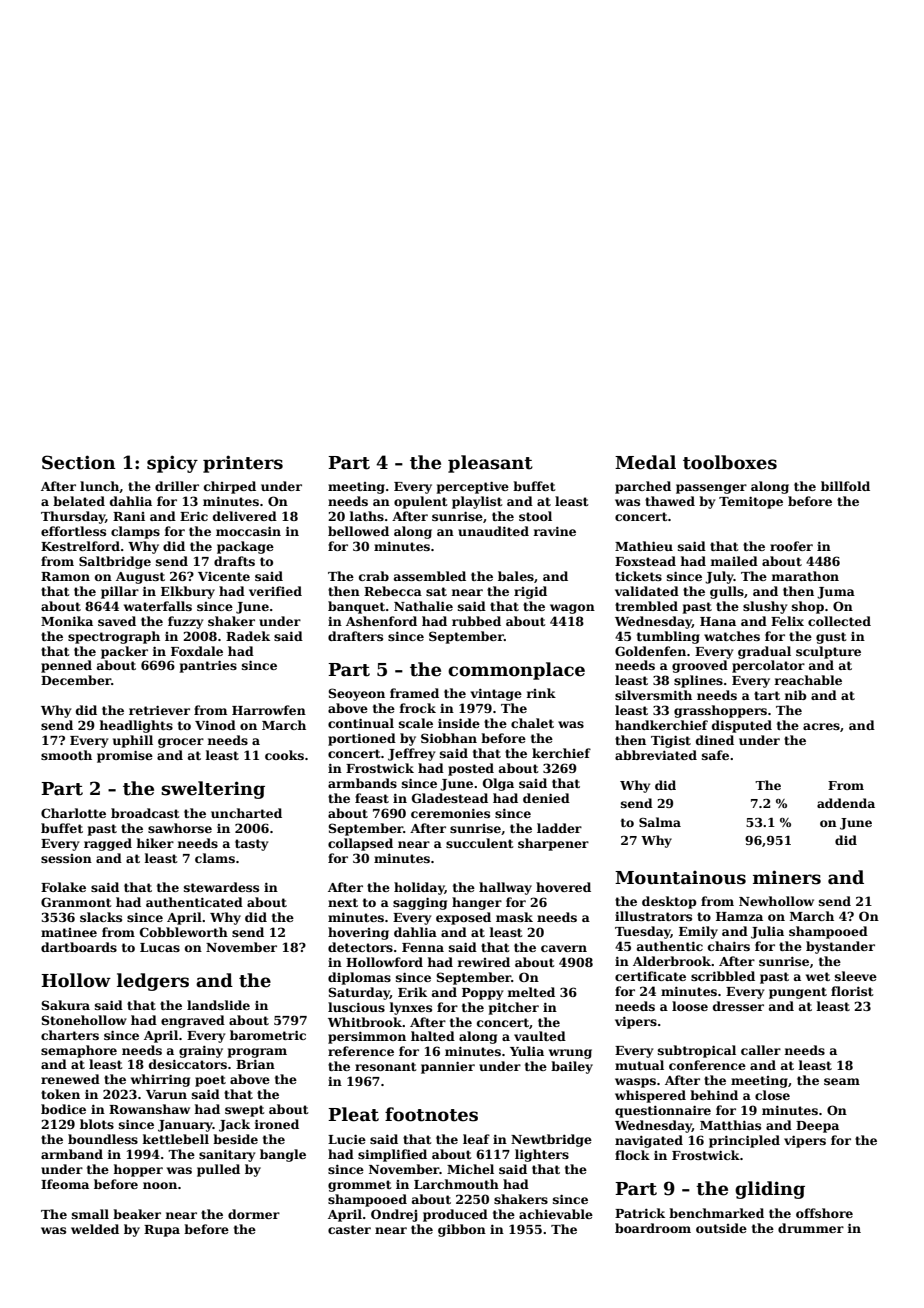 Image resolution: width=924 pixels, height=1308 pixels. What do you see at coordinates (845, 486) in the image?
I see `billfold` at bounding box center [845, 486].
